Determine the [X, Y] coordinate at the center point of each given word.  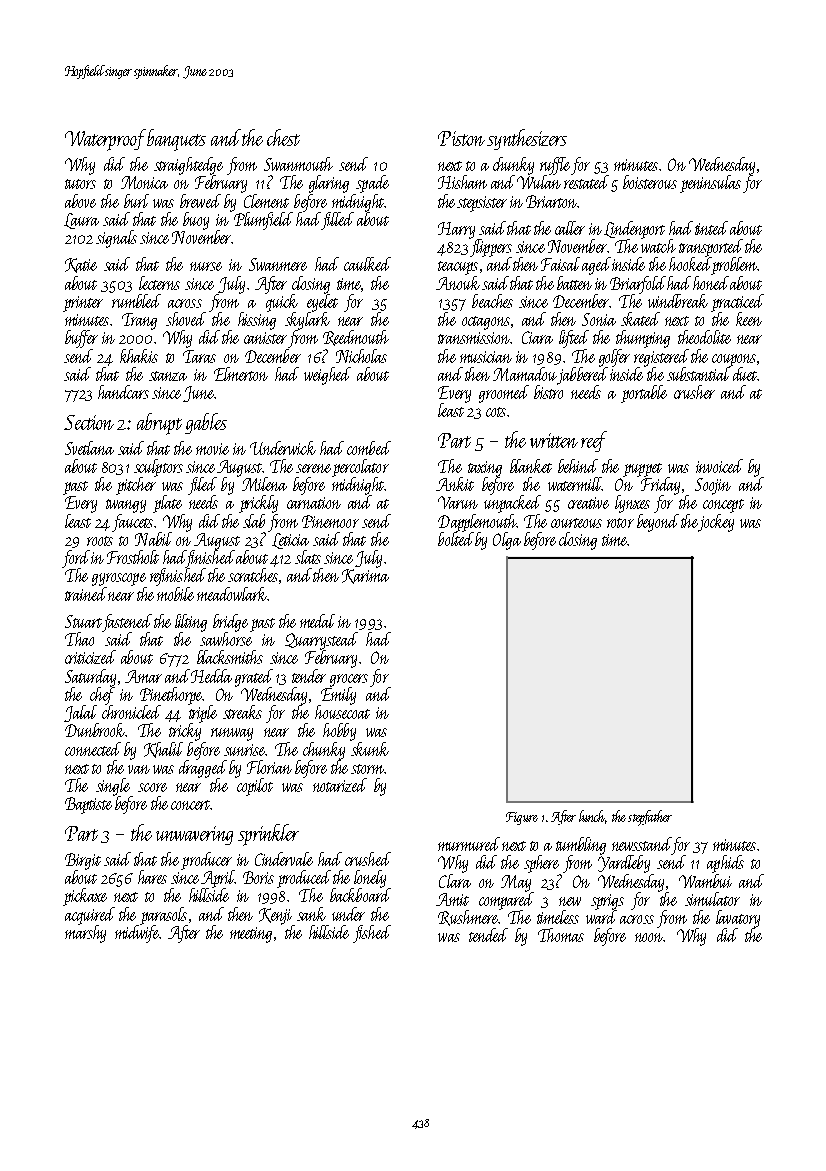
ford [76, 559]
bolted [456, 539]
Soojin [713, 486]
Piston [461, 138]
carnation [314, 503]
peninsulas [710, 184]
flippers [491, 248]
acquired [90, 916]
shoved [186, 319]
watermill [575, 484]
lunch [592, 817]
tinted [711, 228]
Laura [81, 221]
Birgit [83, 861]
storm [367, 769]
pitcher [136, 486]
